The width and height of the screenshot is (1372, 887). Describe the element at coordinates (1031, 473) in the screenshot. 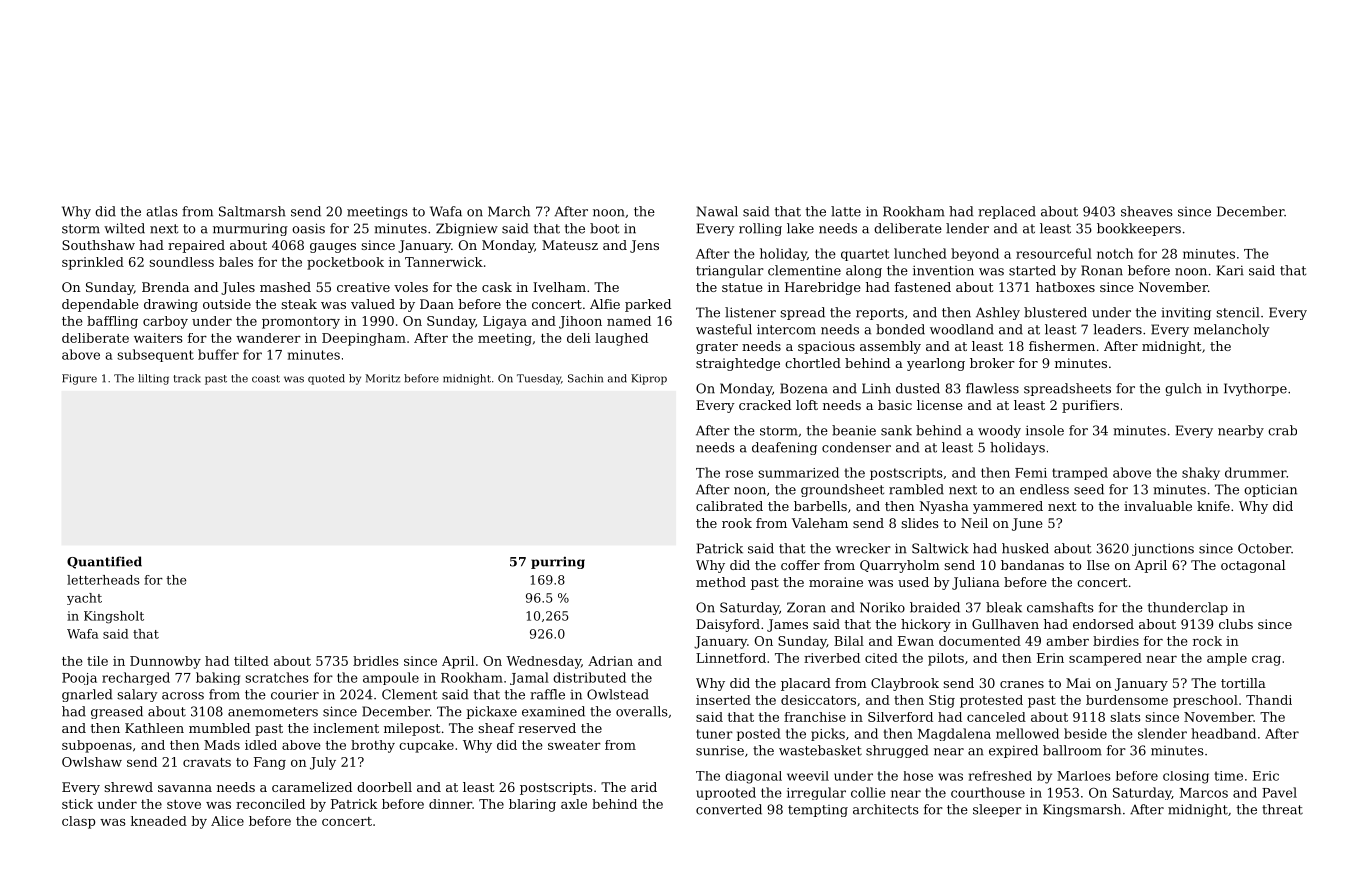

I see `Femi` at that location.
